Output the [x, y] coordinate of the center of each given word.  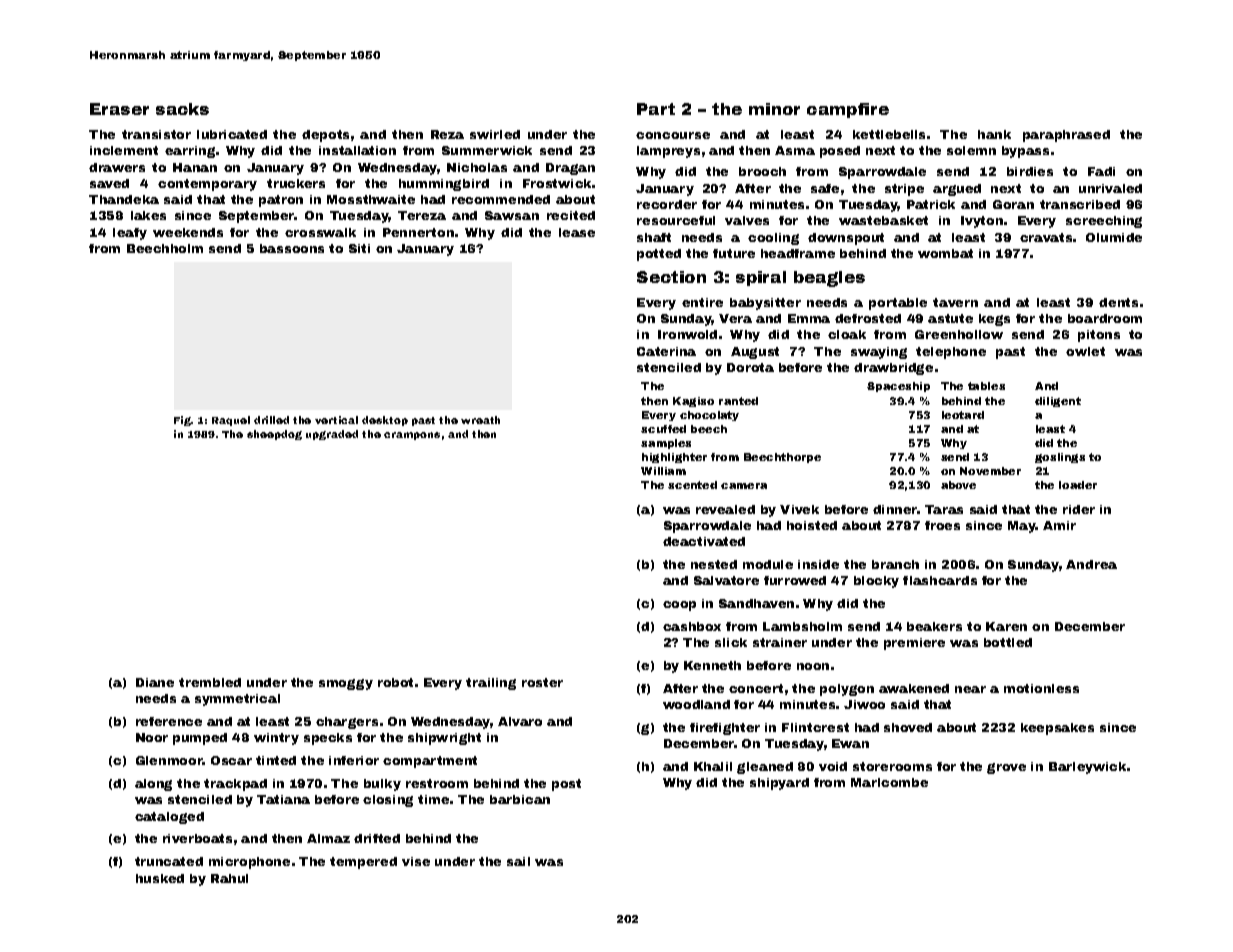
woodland [696, 704]
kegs [994, 320]
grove [1006, 768]
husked [160, 878]
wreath [480, 420]
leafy [130, 234]
